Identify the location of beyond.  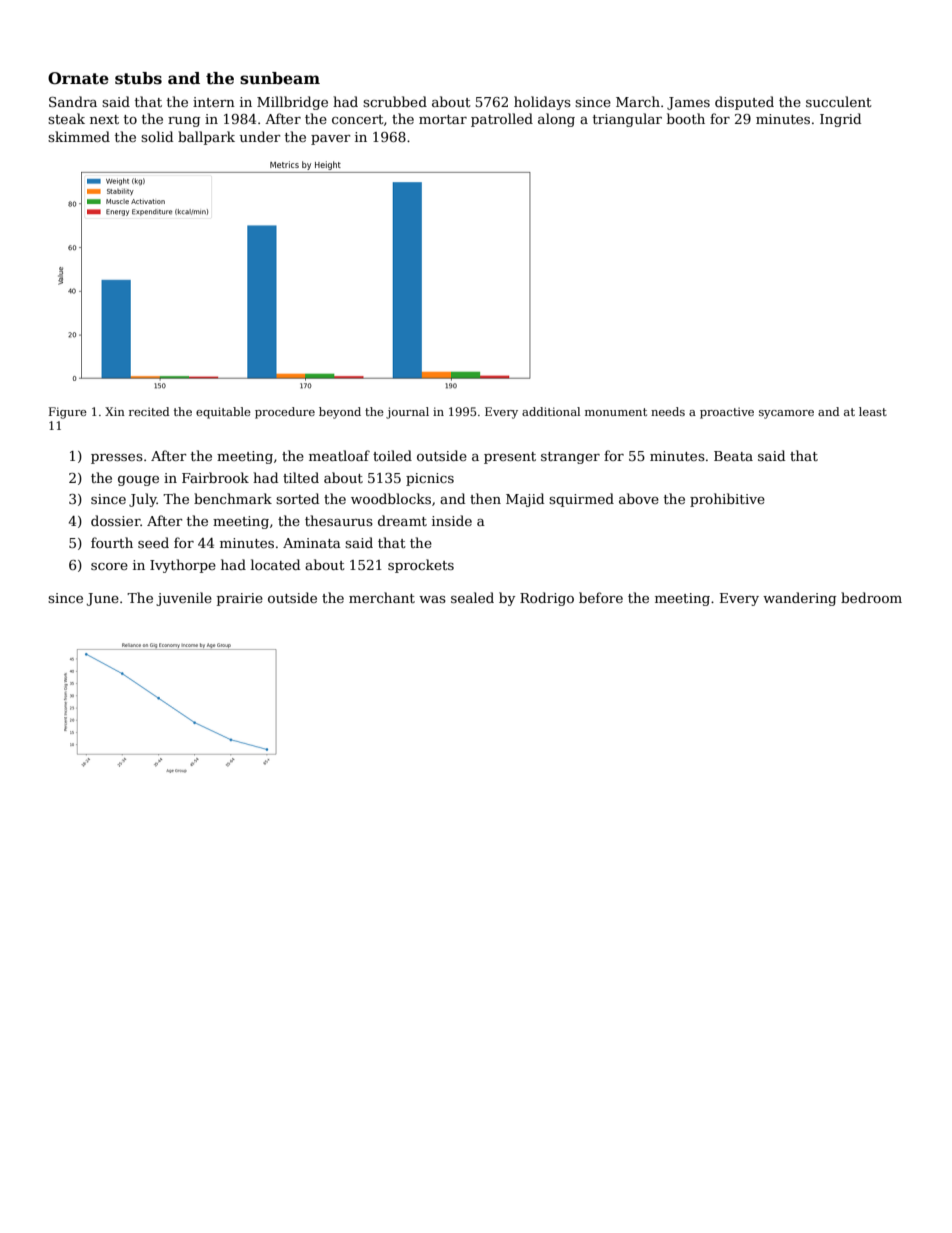
(340, 413).
